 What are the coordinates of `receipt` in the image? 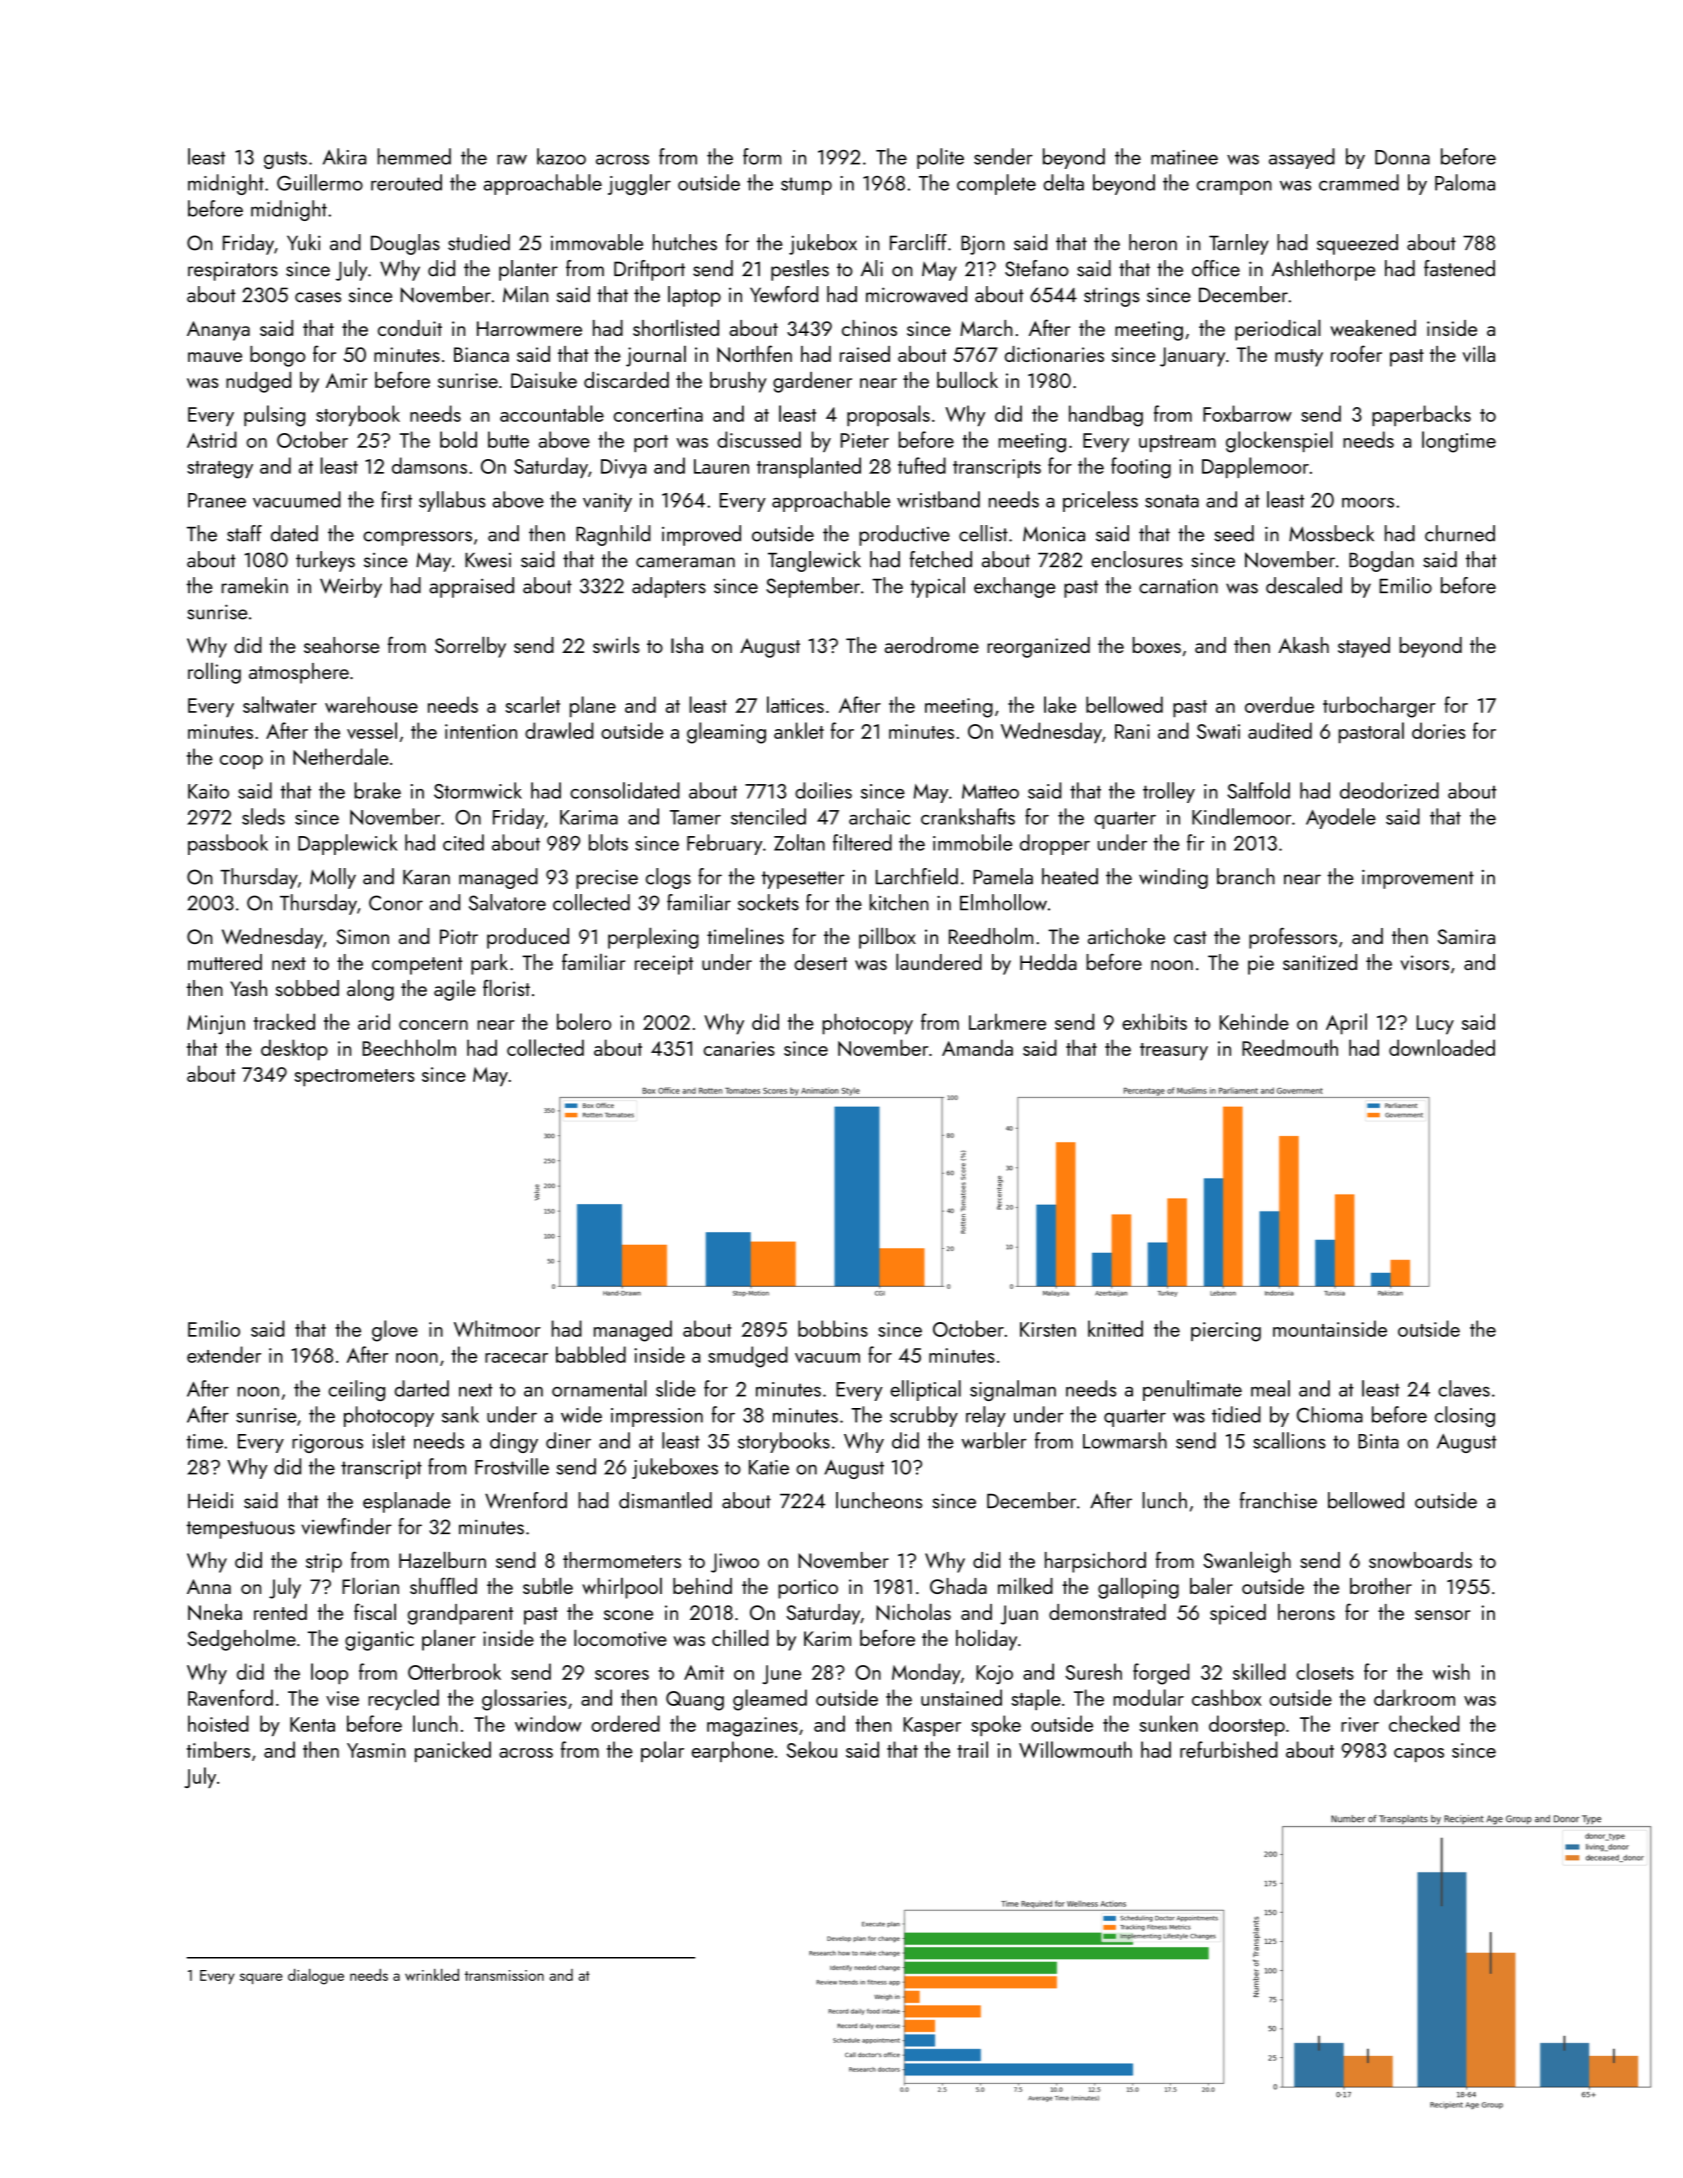 It's located at (664, 965).
